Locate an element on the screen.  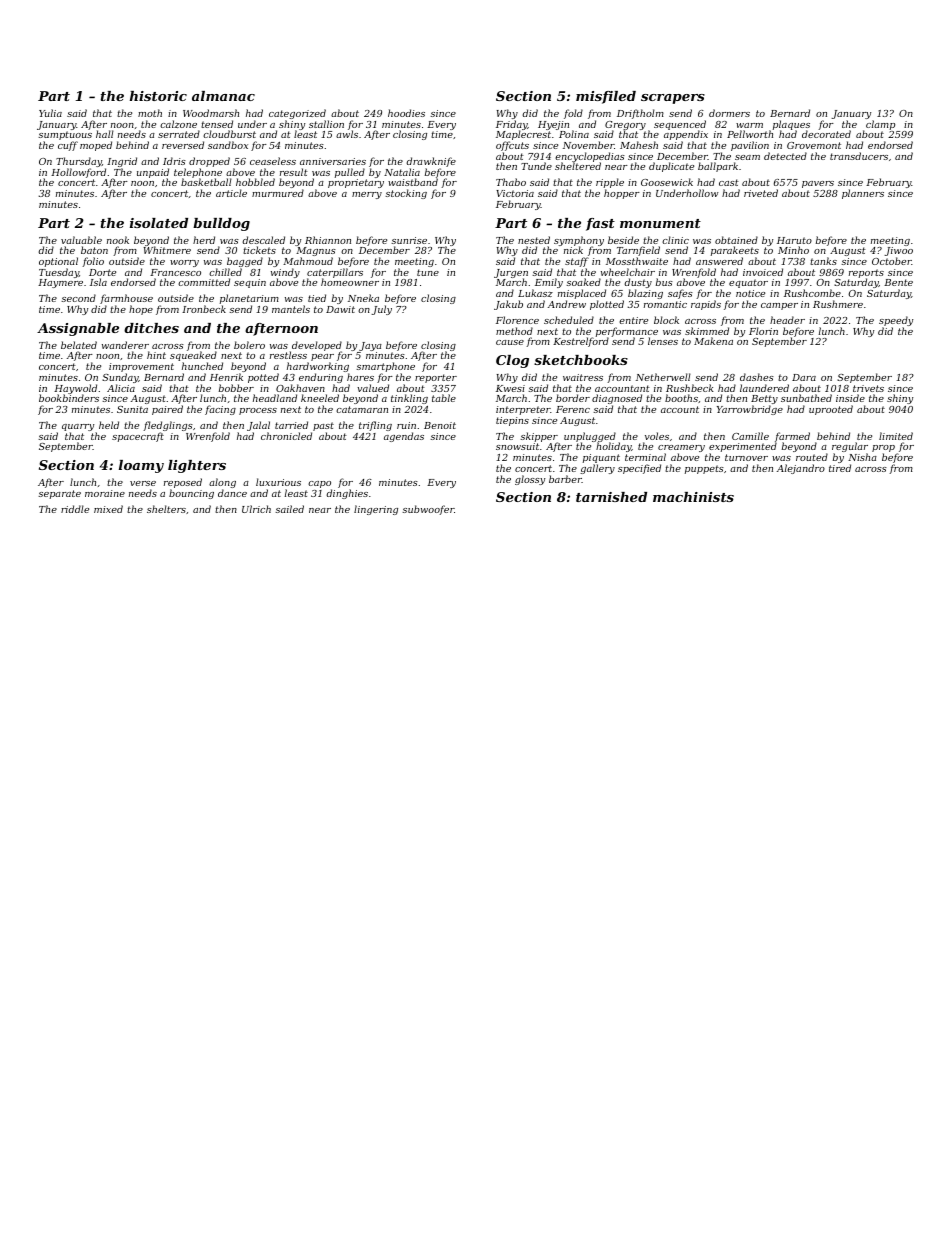
Henrik is located at coordinates (226, 377).
